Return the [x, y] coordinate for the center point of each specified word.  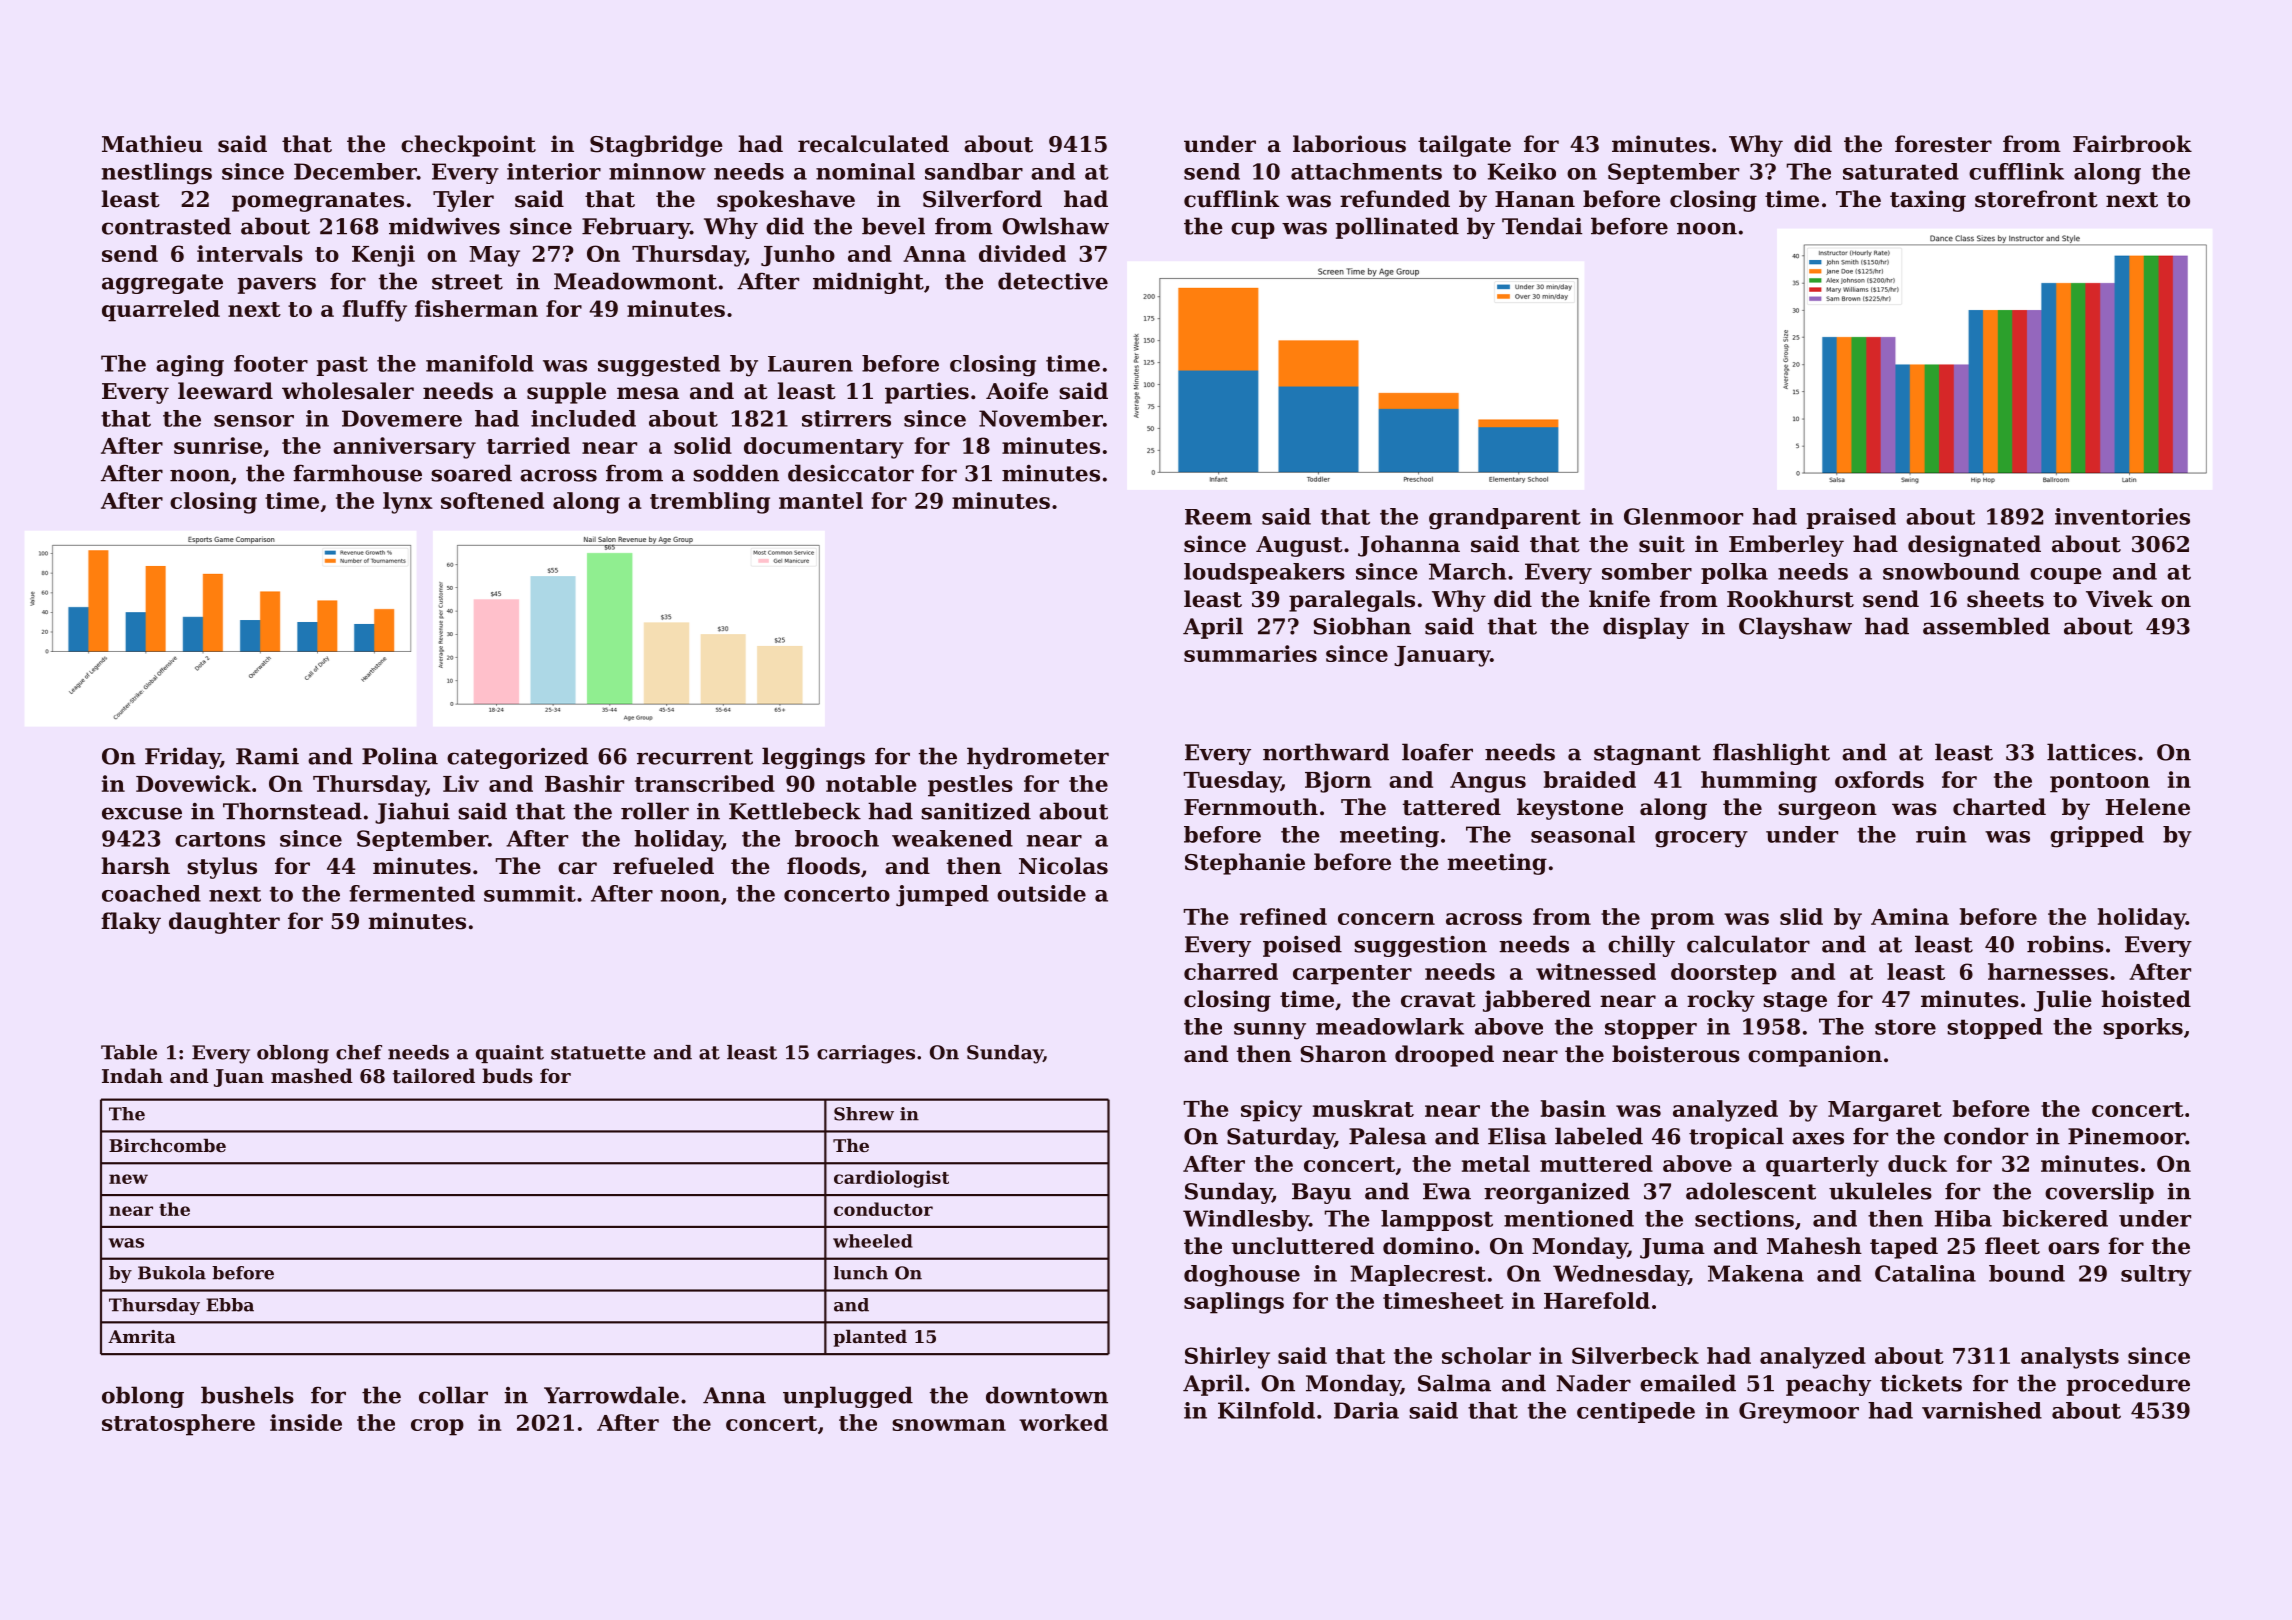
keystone [1570, 809]
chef [359, 1052]
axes [1818, 1138]
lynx [408, 503]
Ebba [230, 1305]
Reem [1218, 517]
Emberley [1786, 546]
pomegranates [318, 202]
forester [1943, 144]
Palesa [1388, 1136]
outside [1041, 893]
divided [1022, 253]
